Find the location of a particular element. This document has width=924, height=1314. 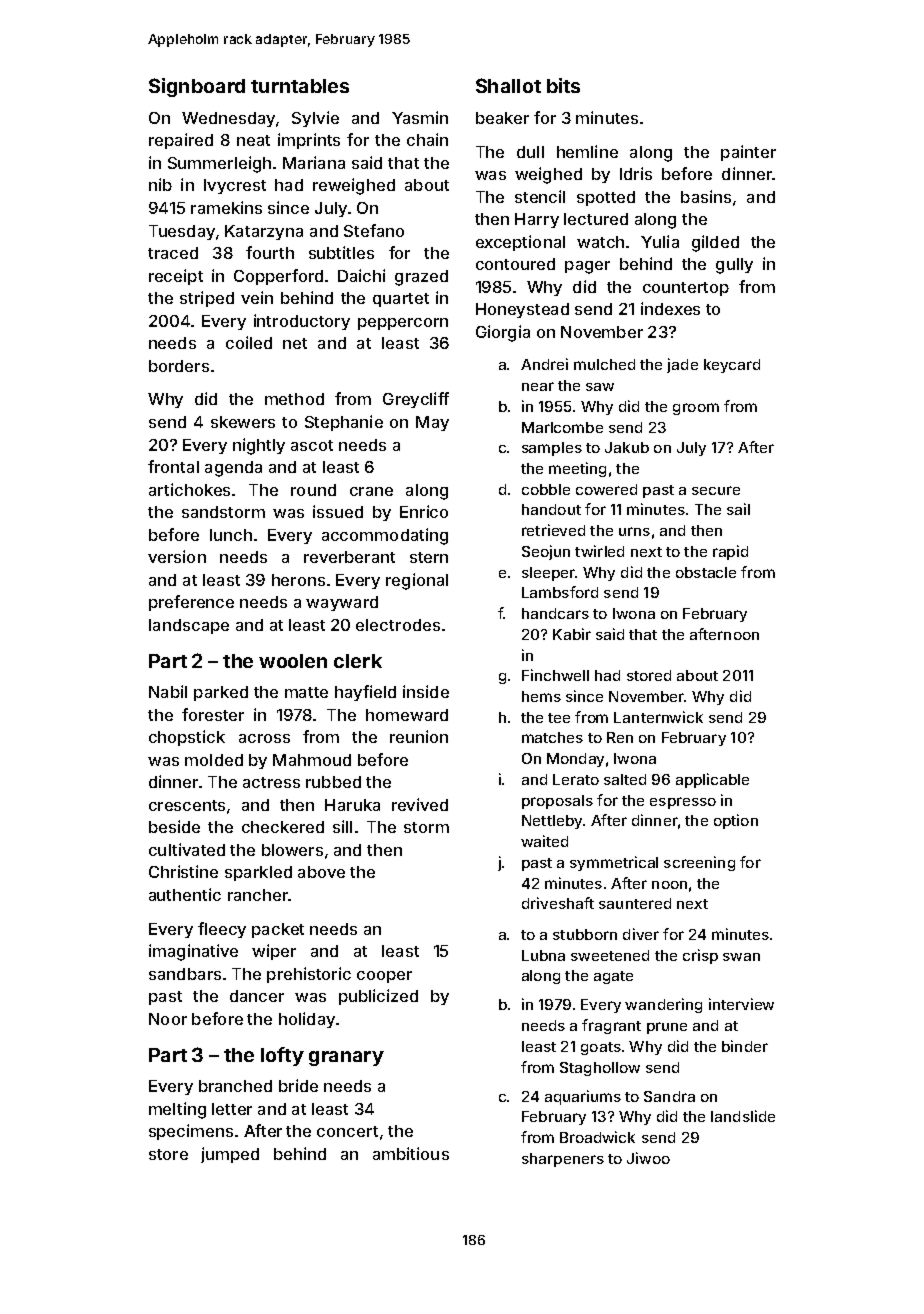

Monday is located at coordinates (575, 760).
